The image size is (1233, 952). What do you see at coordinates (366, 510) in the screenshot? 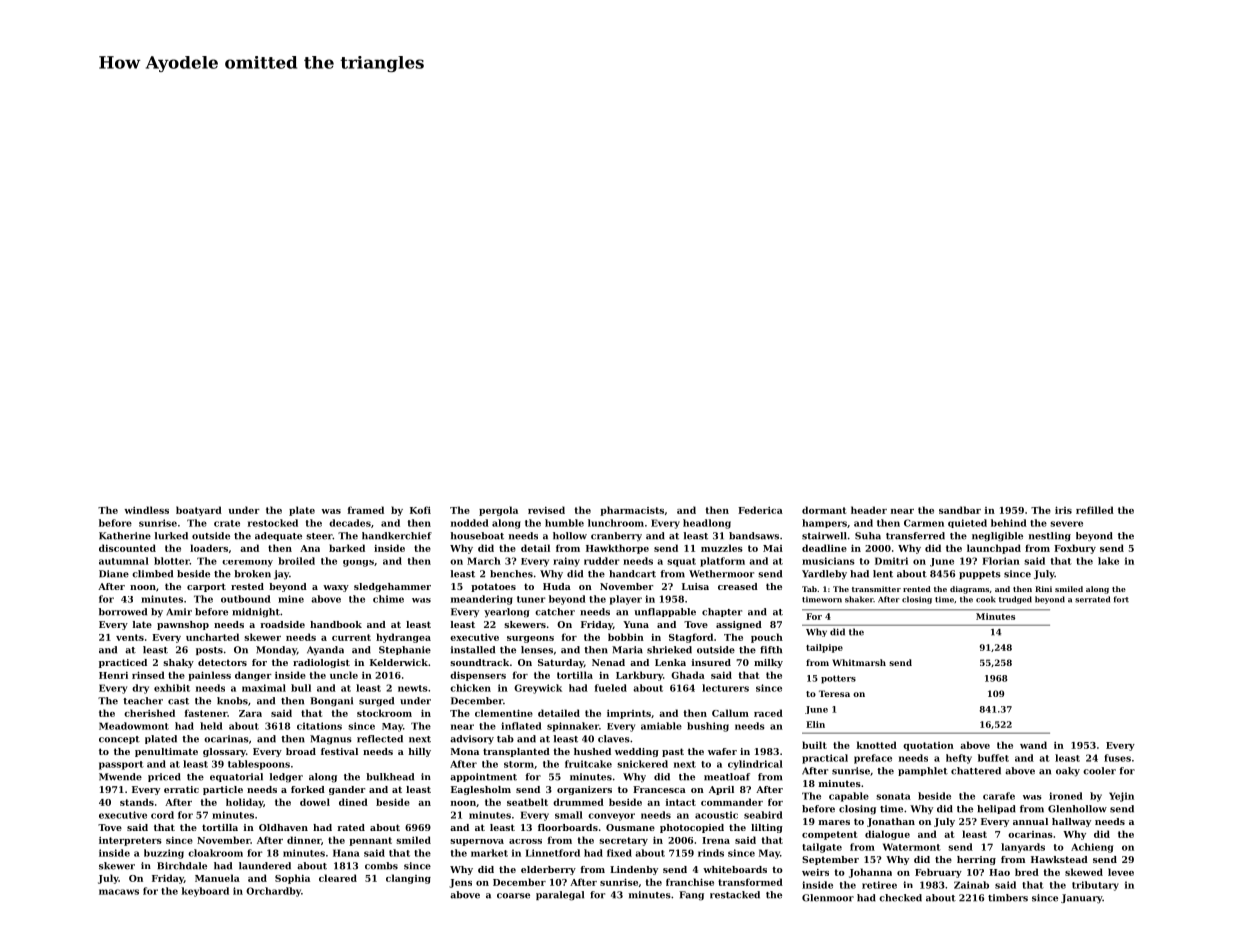
I see `framed` at bounding box center [366, 510].
